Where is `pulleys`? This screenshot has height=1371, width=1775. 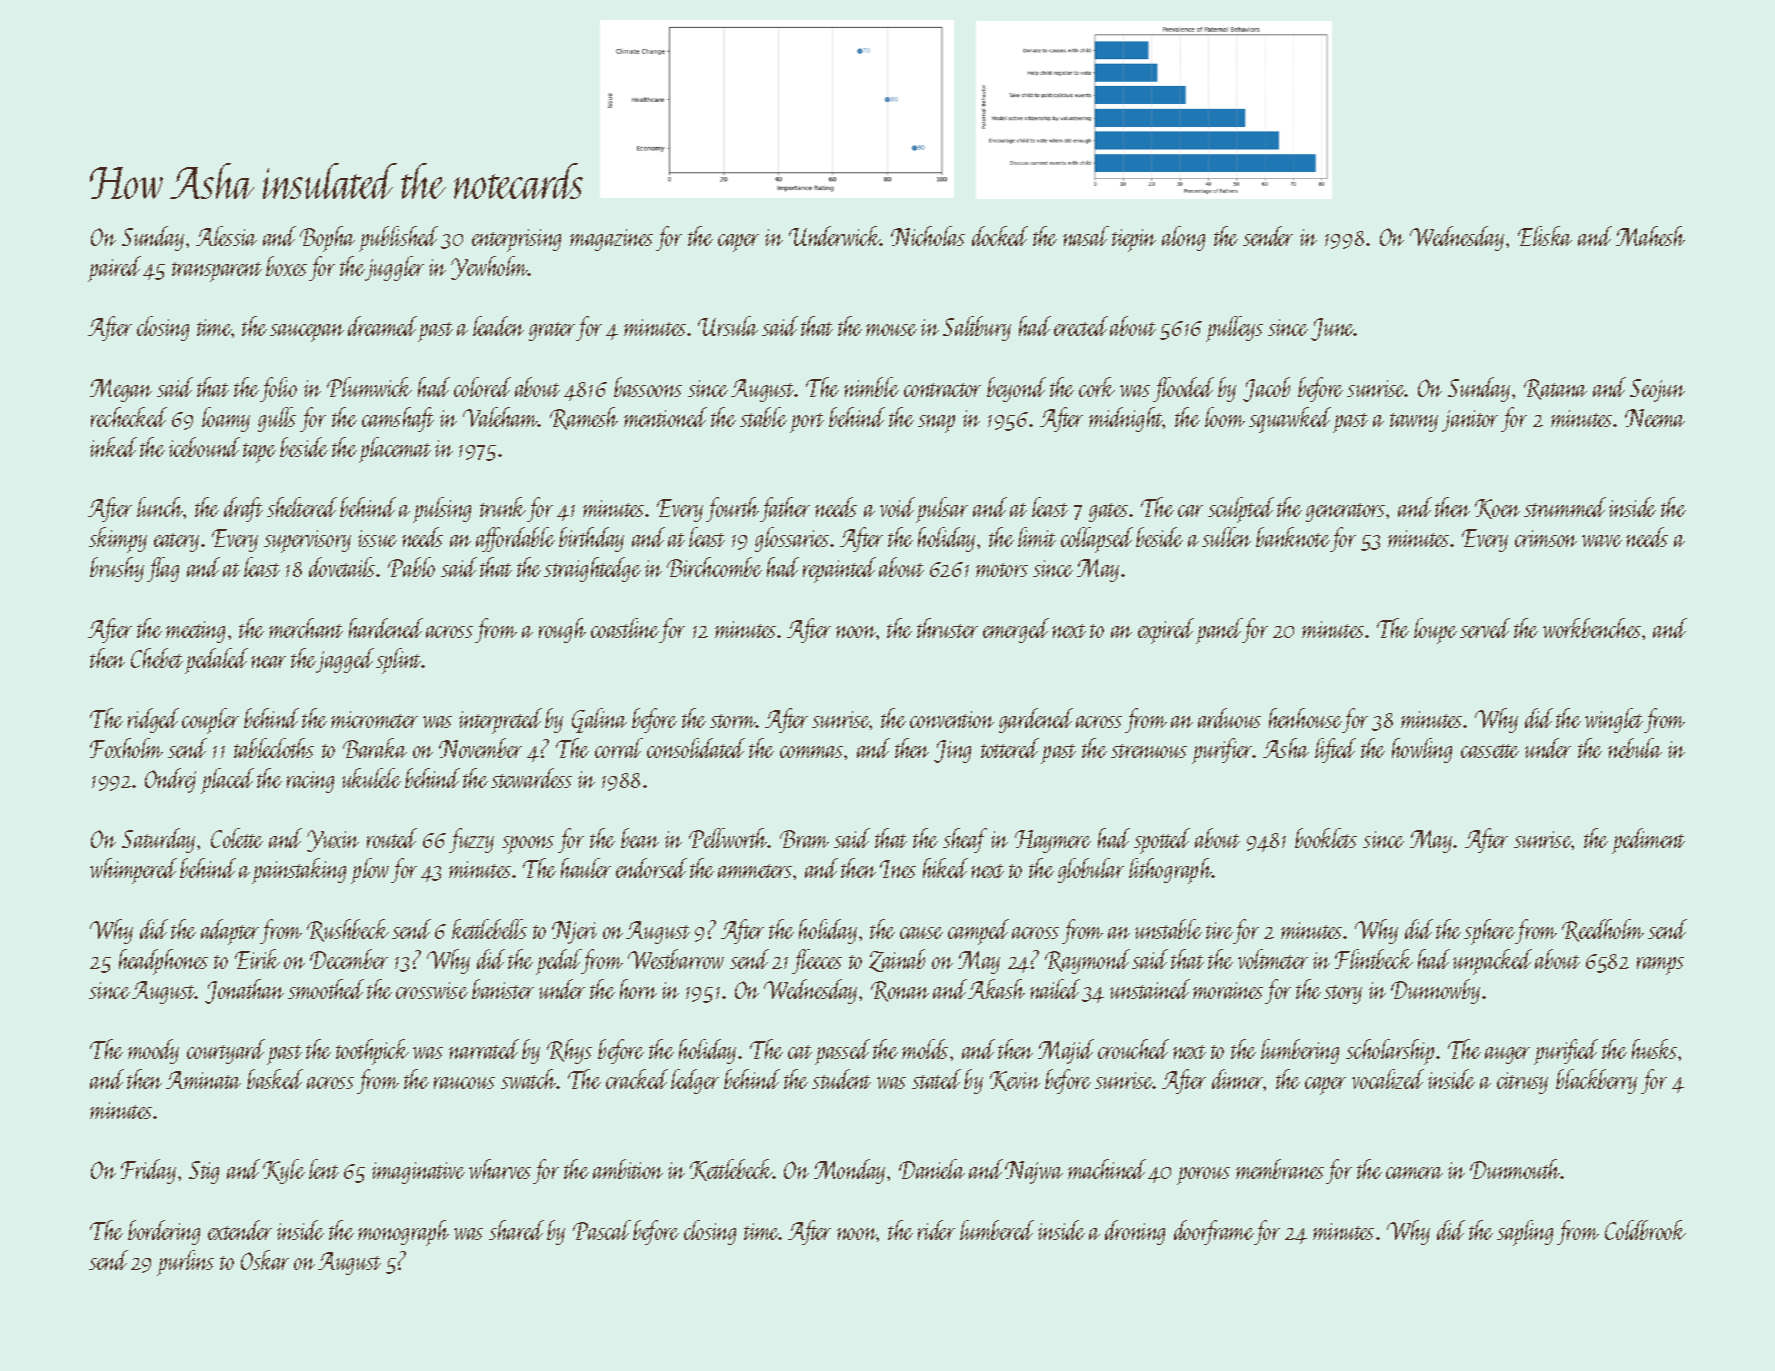
pulleys is located at coordinates (1234, 329).
